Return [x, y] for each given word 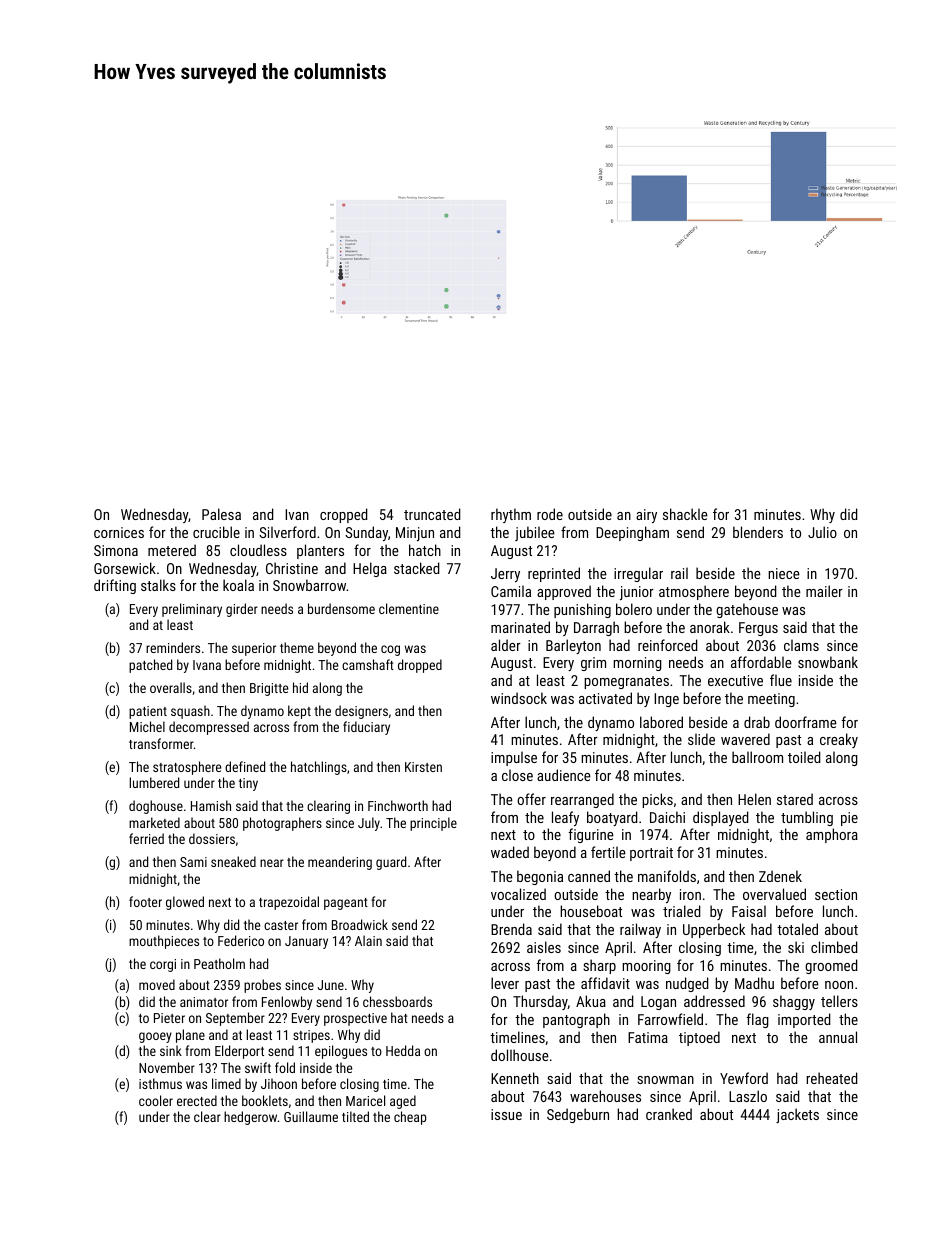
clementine [409, 608]
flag [758, 1020]
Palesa [221, 514]
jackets [797, 1115]
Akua [591, 1001]
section [836, 894]
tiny [248, 784]
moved [157, 984]
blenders [758, 532]
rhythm [511, 515]
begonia [540, 877]
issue [506, 1114]
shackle [685, 514]
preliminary [192, 610]
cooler [156, 1100]
